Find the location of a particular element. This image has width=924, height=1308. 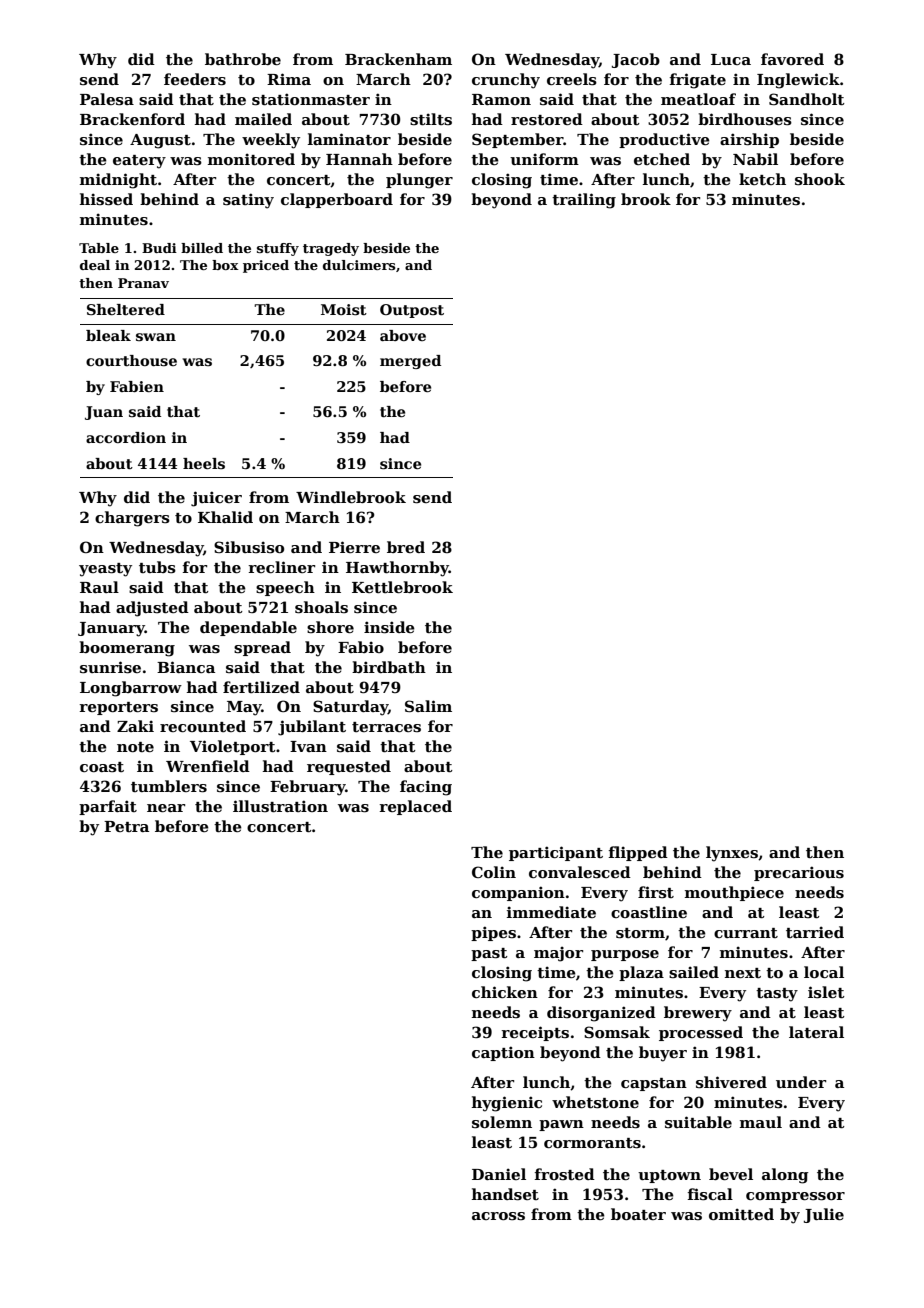

Palesa is located at coordinates (107, 99).
